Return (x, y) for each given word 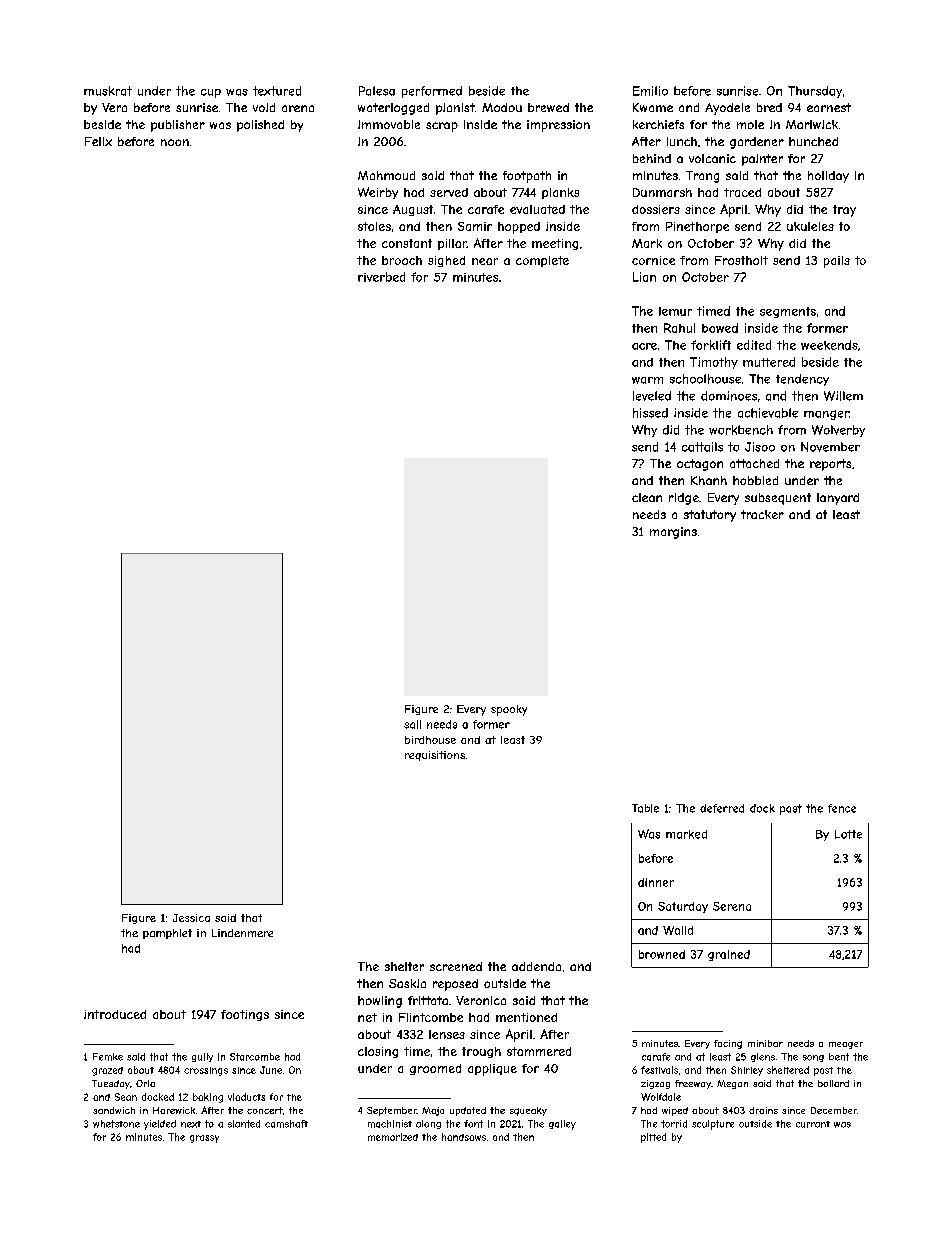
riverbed (381, 277)
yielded (160, 1125)
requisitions (435, 756)
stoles (374, 226)
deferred (722, 808)
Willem (843, 396)
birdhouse (430, 740)
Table (645, 808)
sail (412, 724)
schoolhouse (705, 379)
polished (260, 126)
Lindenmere (242, 933)
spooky (509, 710)
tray (844, 211)
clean (647, 497)
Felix (98, 141)
